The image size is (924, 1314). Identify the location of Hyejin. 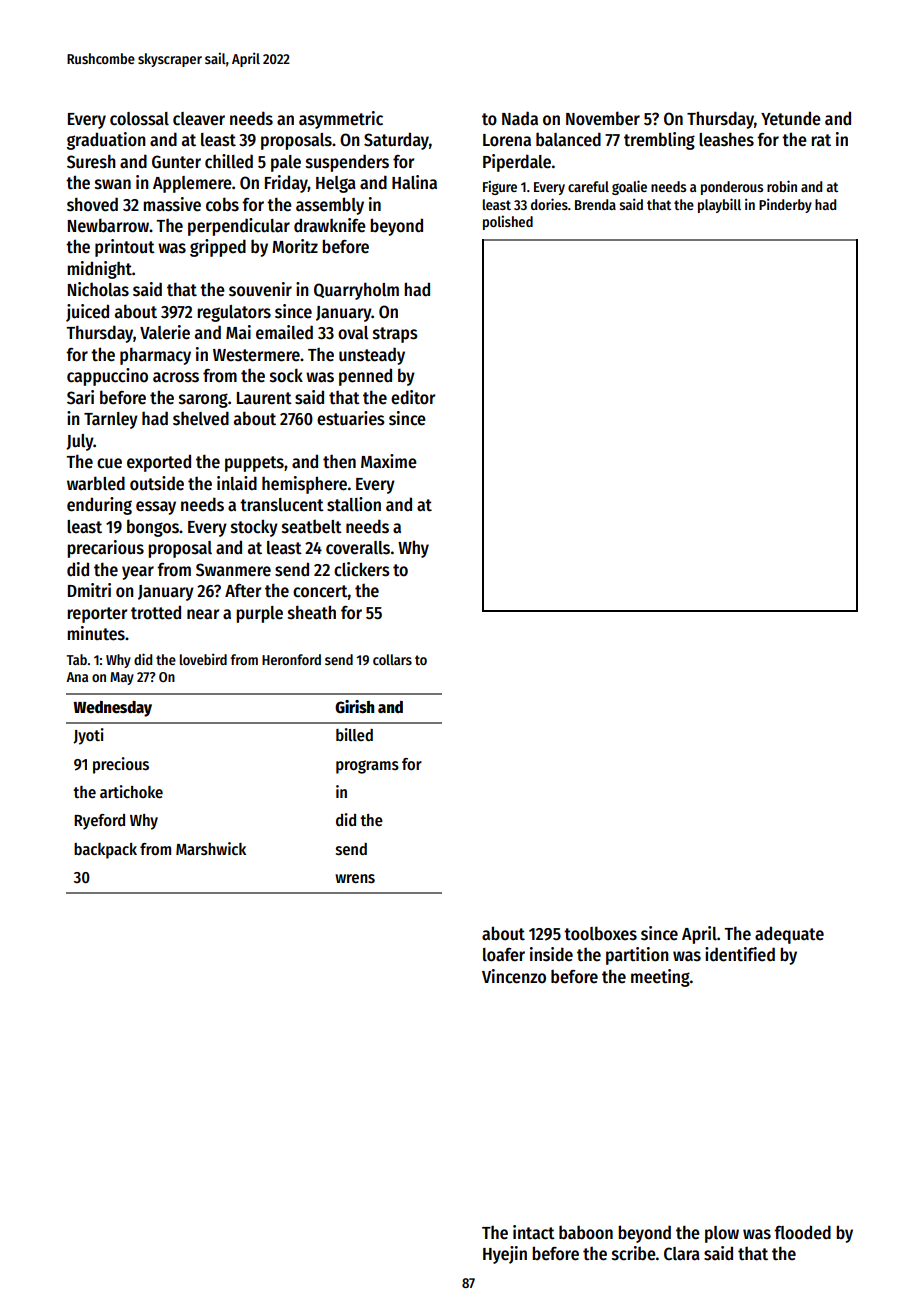
(505, 1255).
